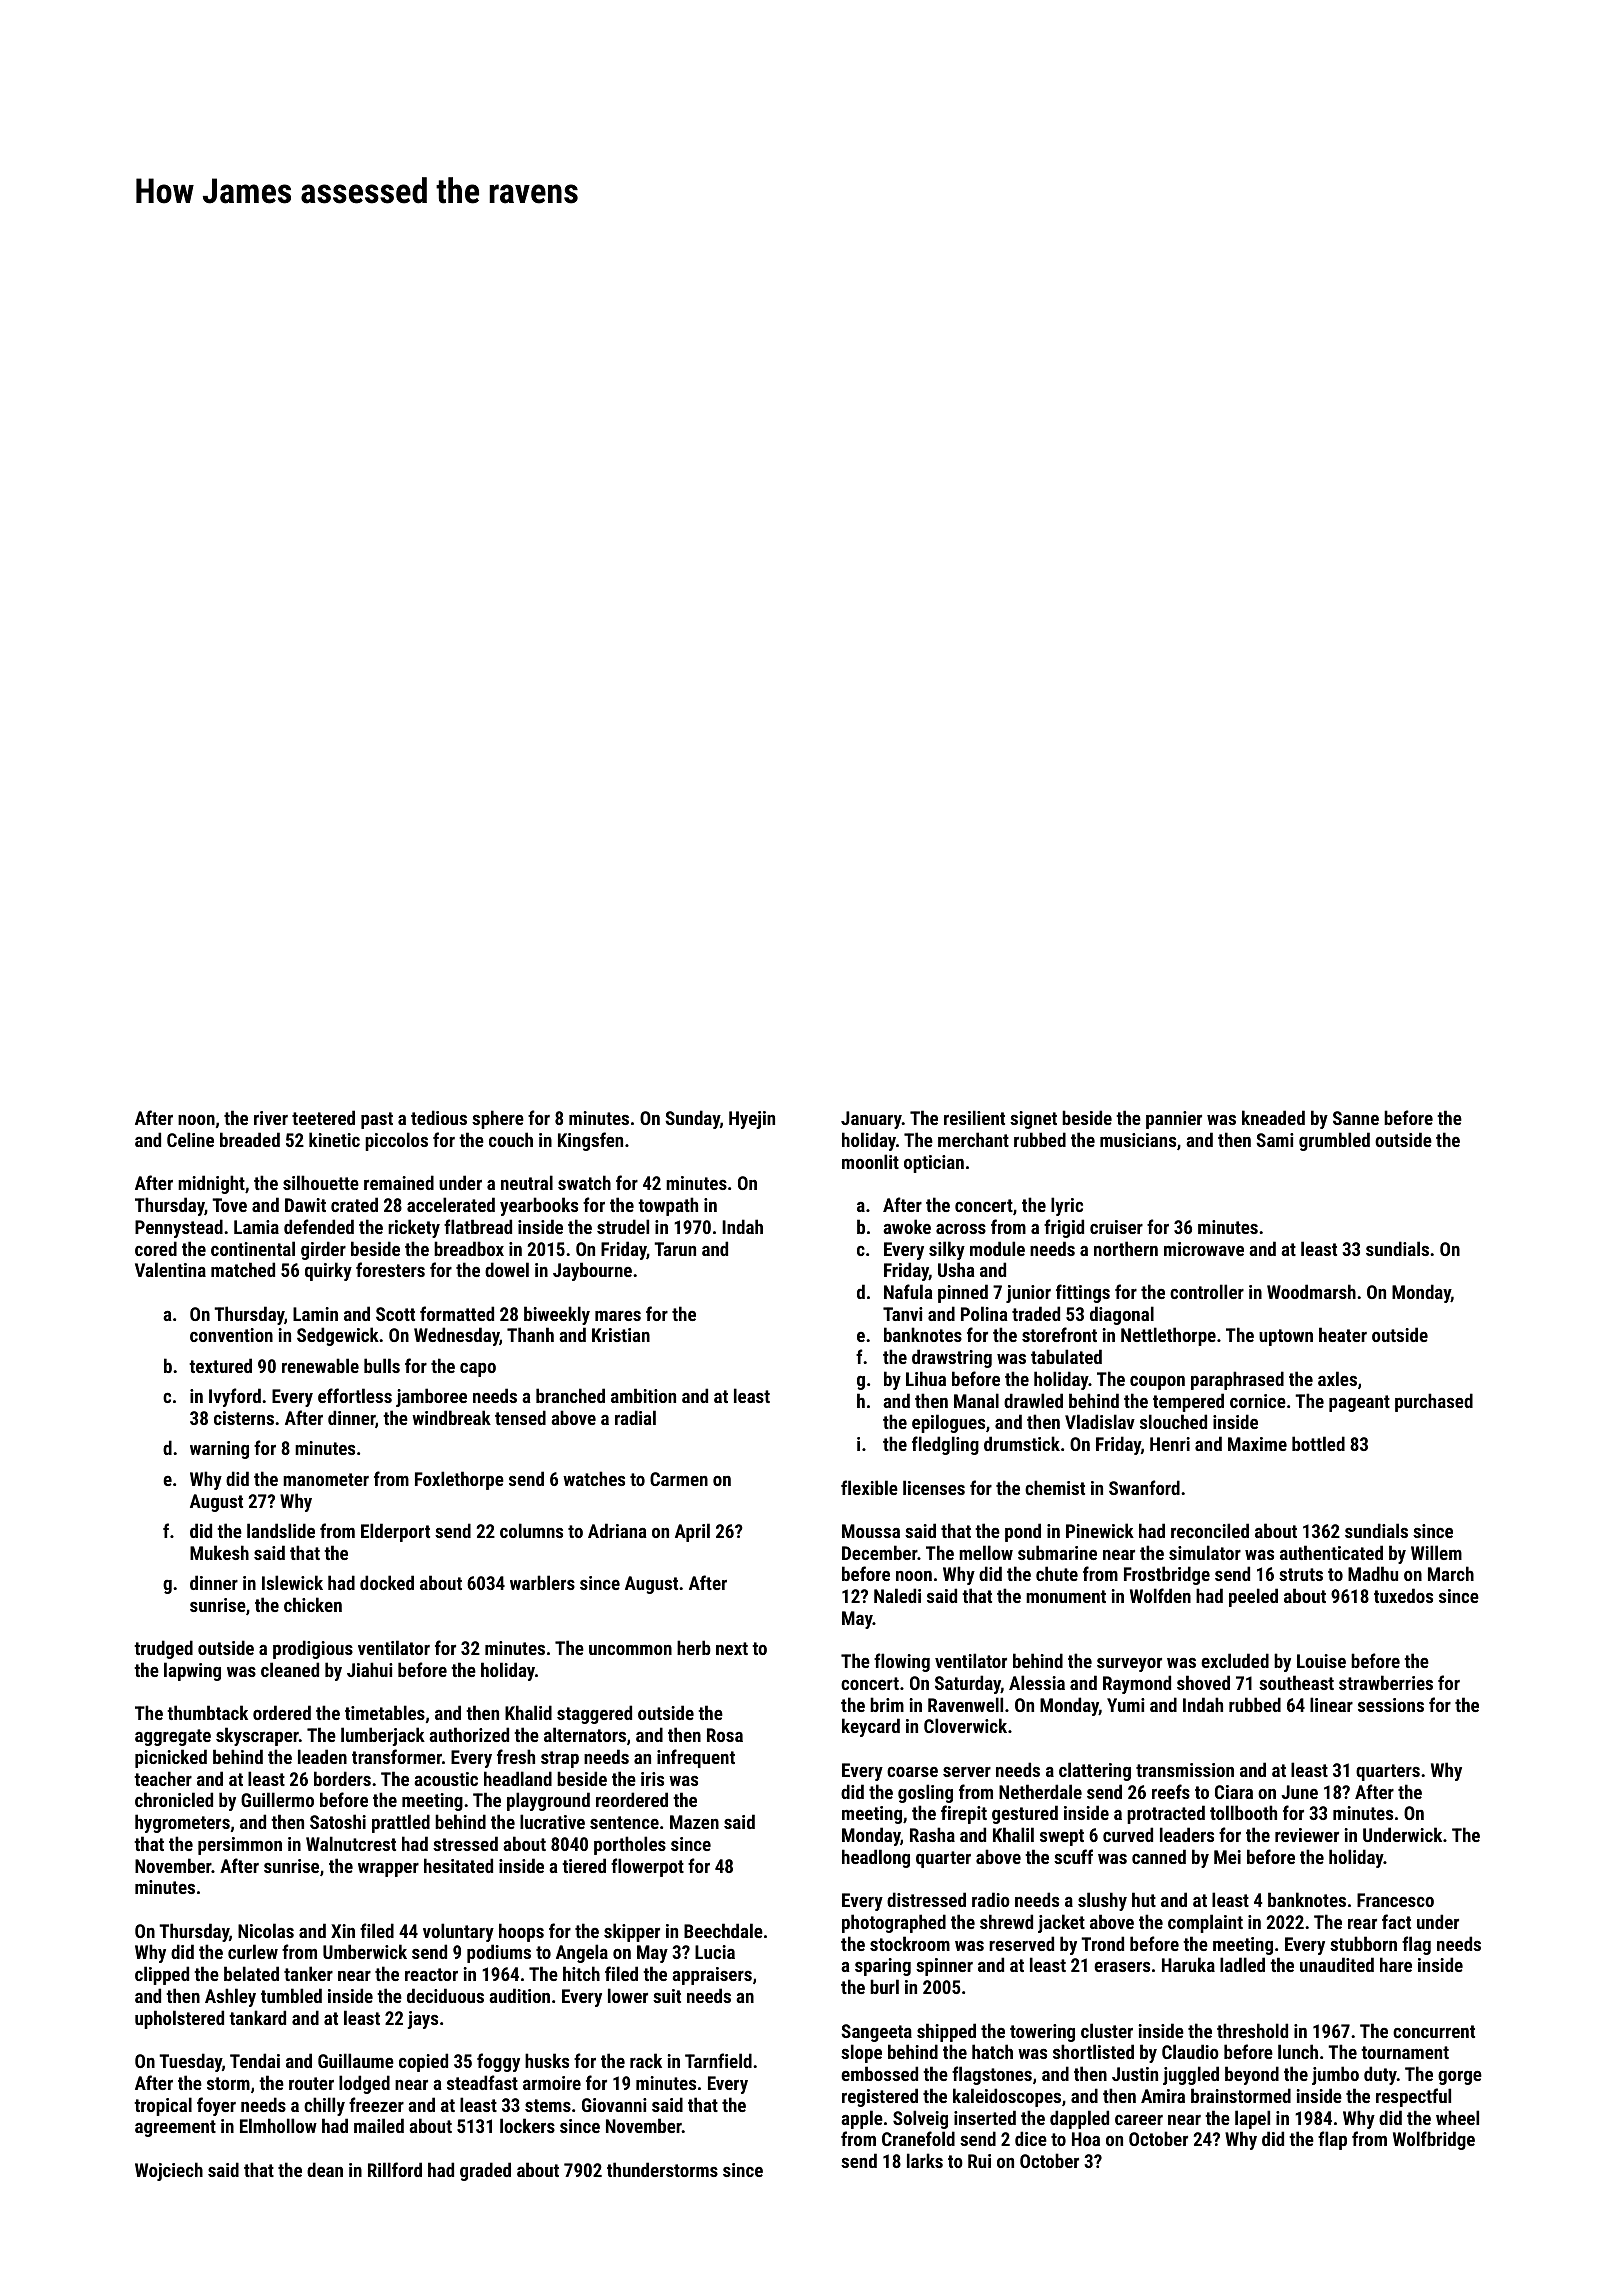 The width and height of the screenshot is (1620, 2292). I want to click on heater, so click(1343, 1334).
